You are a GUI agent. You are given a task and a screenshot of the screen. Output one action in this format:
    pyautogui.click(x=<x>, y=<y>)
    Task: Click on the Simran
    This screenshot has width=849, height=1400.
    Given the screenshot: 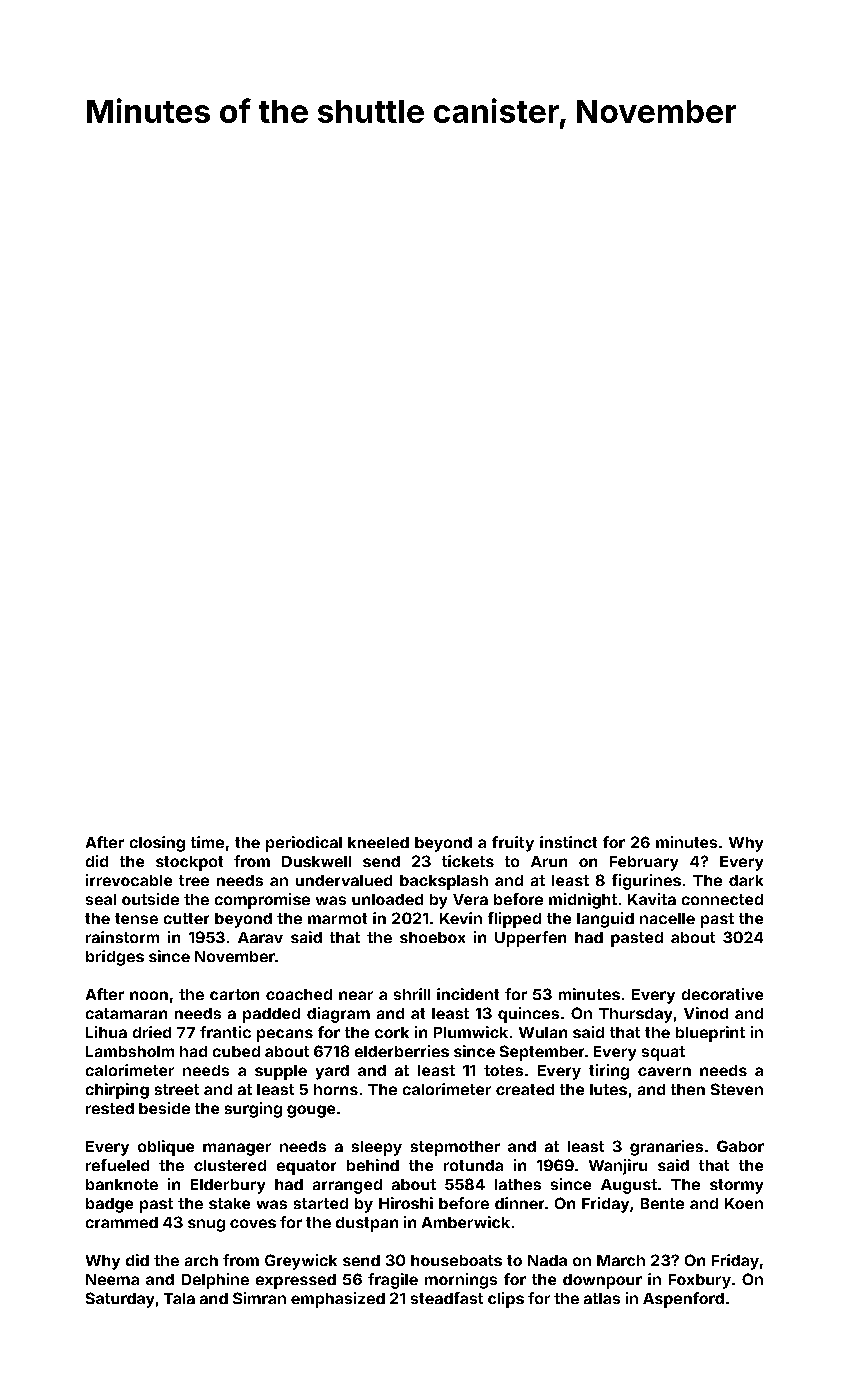 What is the action you would take?
    pyautogui.click(x=259, y=1298)
